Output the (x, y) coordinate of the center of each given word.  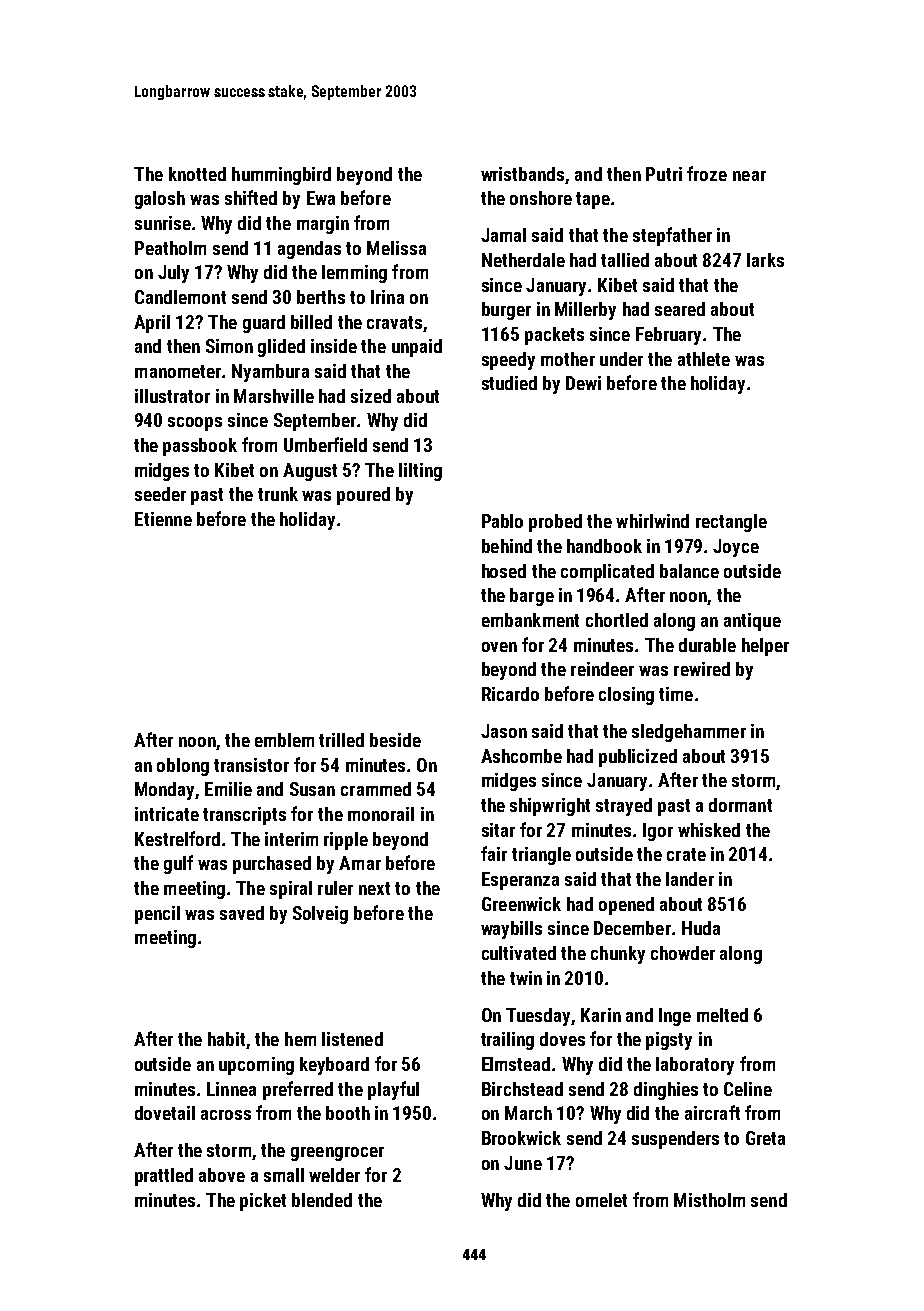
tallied (625, 260)
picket (263, 1202)
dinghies (666, 1091)
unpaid (417, 348)
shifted (251, 197)
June (523, 1163)
